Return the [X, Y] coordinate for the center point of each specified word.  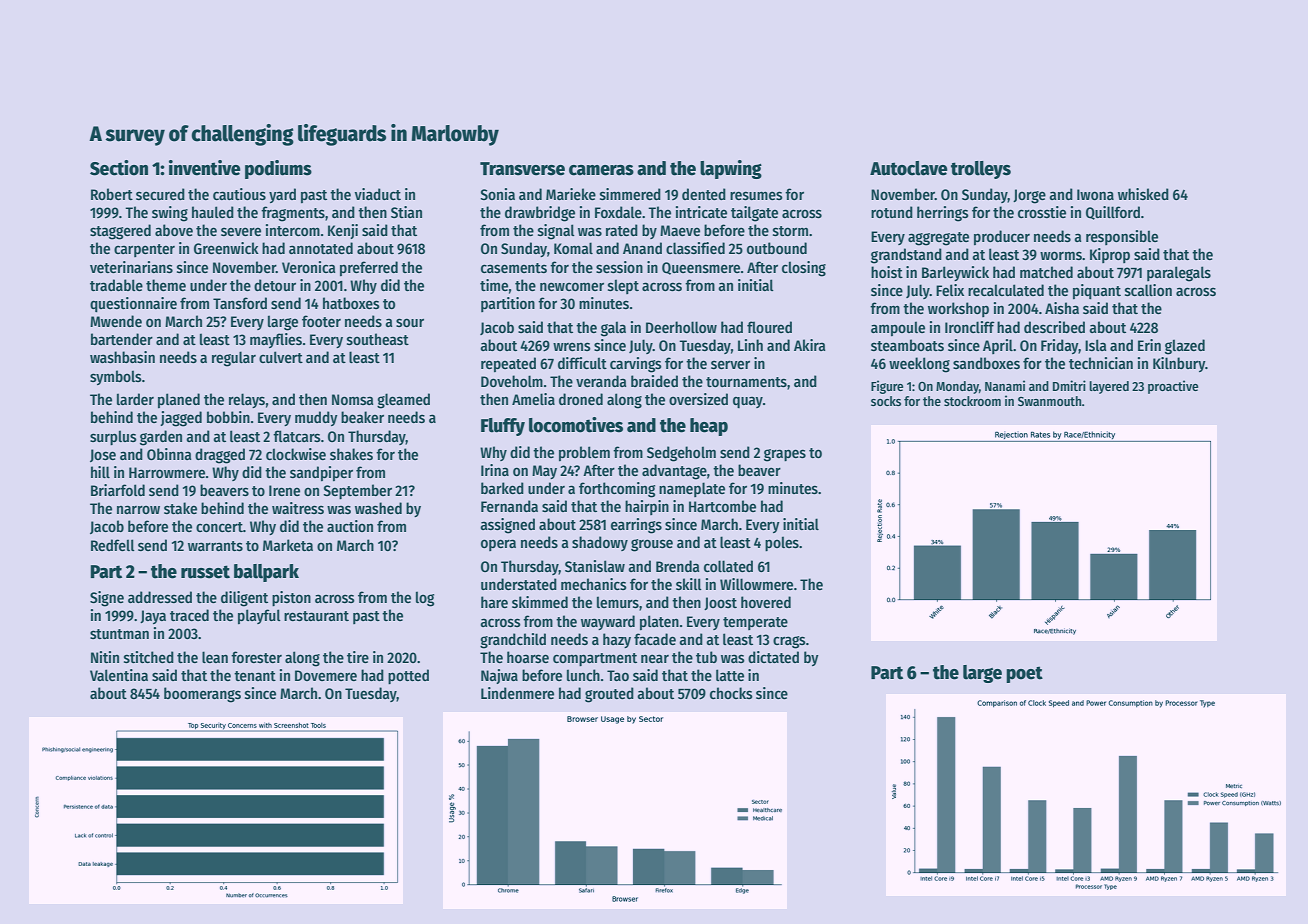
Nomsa [352, 399]
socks [886, 401]
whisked [1143, 194]
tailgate [754, 214]
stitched [149, 657]
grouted [609, 695]
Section [119, 168]
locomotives [576, 425]
